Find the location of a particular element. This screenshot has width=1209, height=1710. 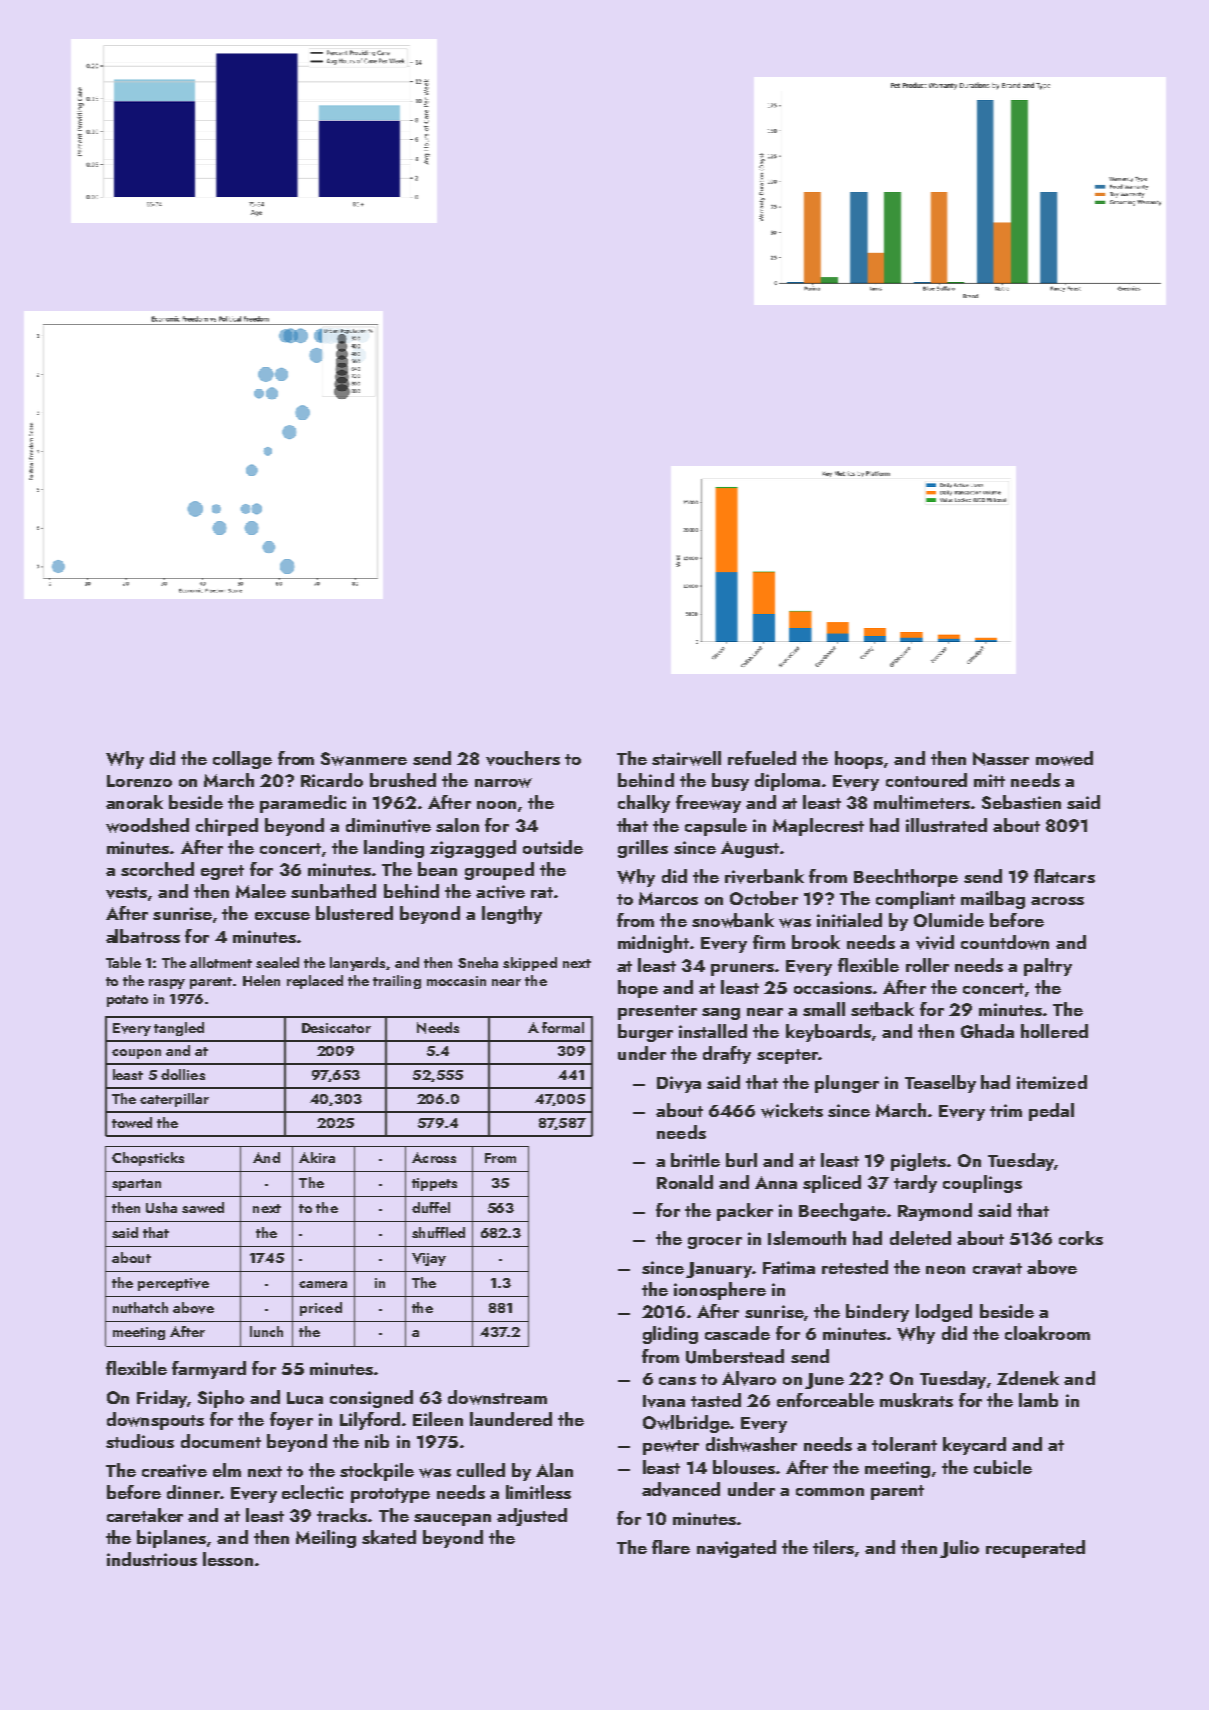

burger is located at coordinates (645, 1033).
